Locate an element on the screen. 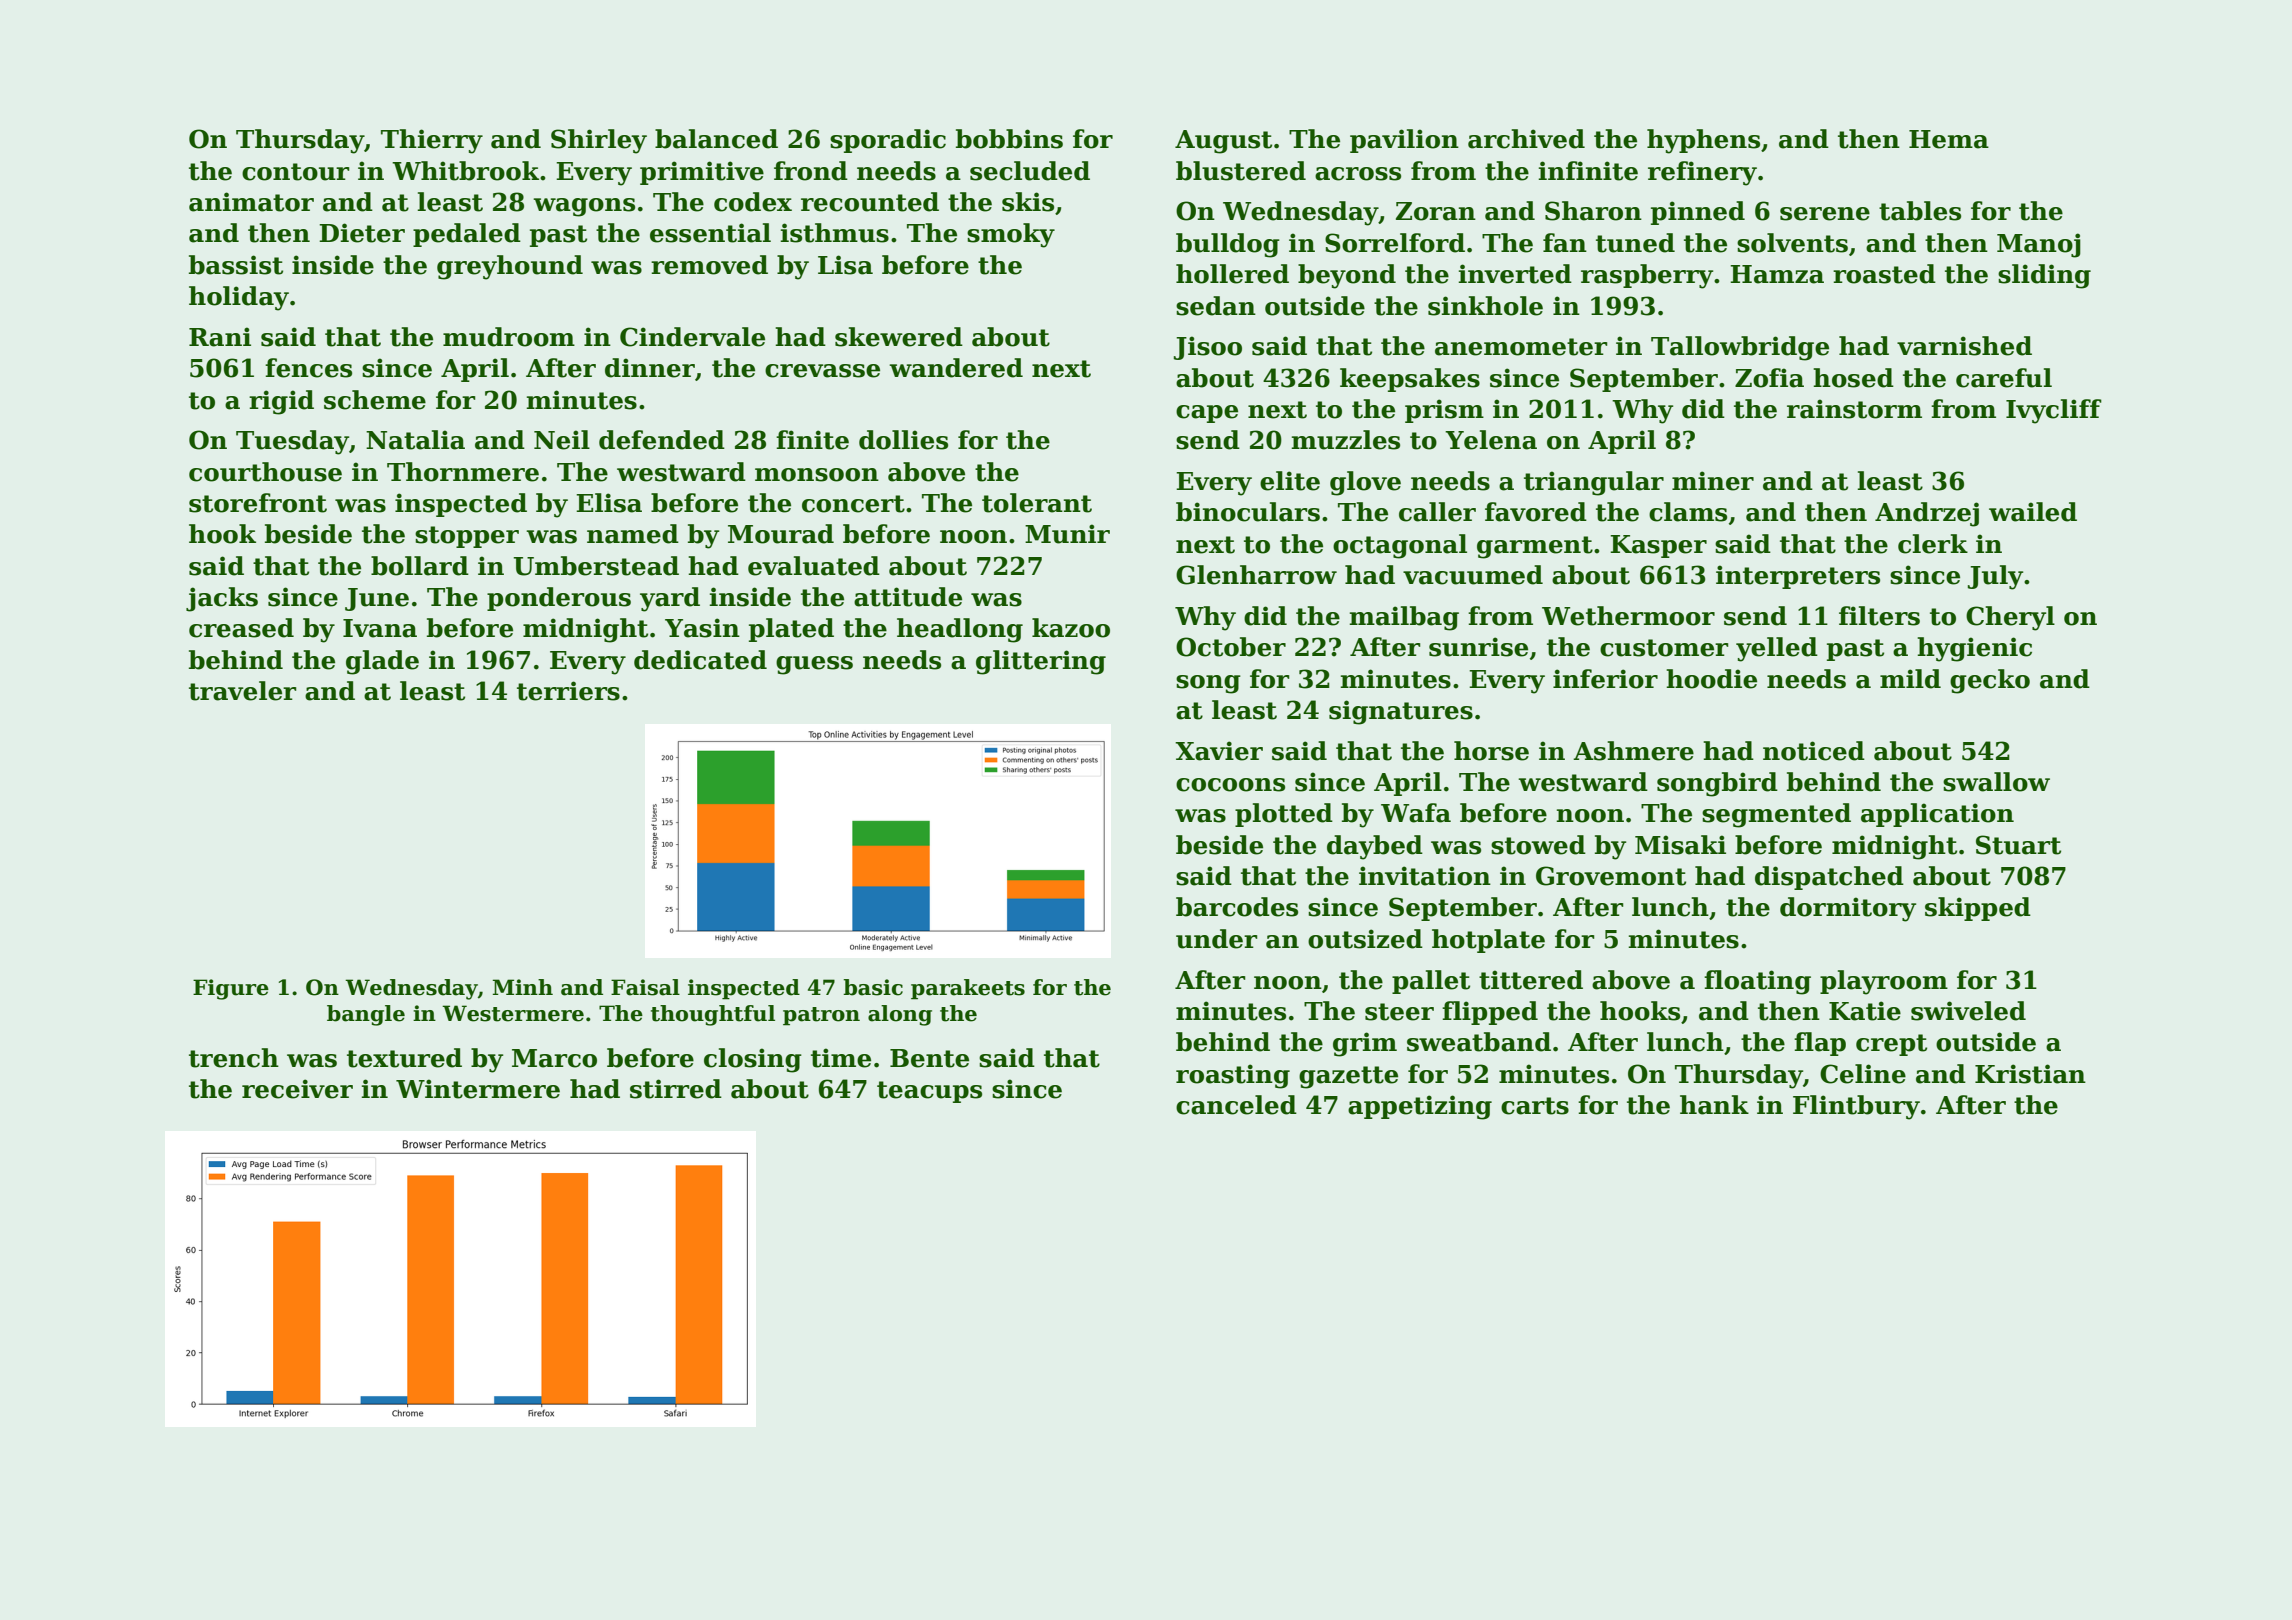  hoodie is located at coordinates (1711, 679).
